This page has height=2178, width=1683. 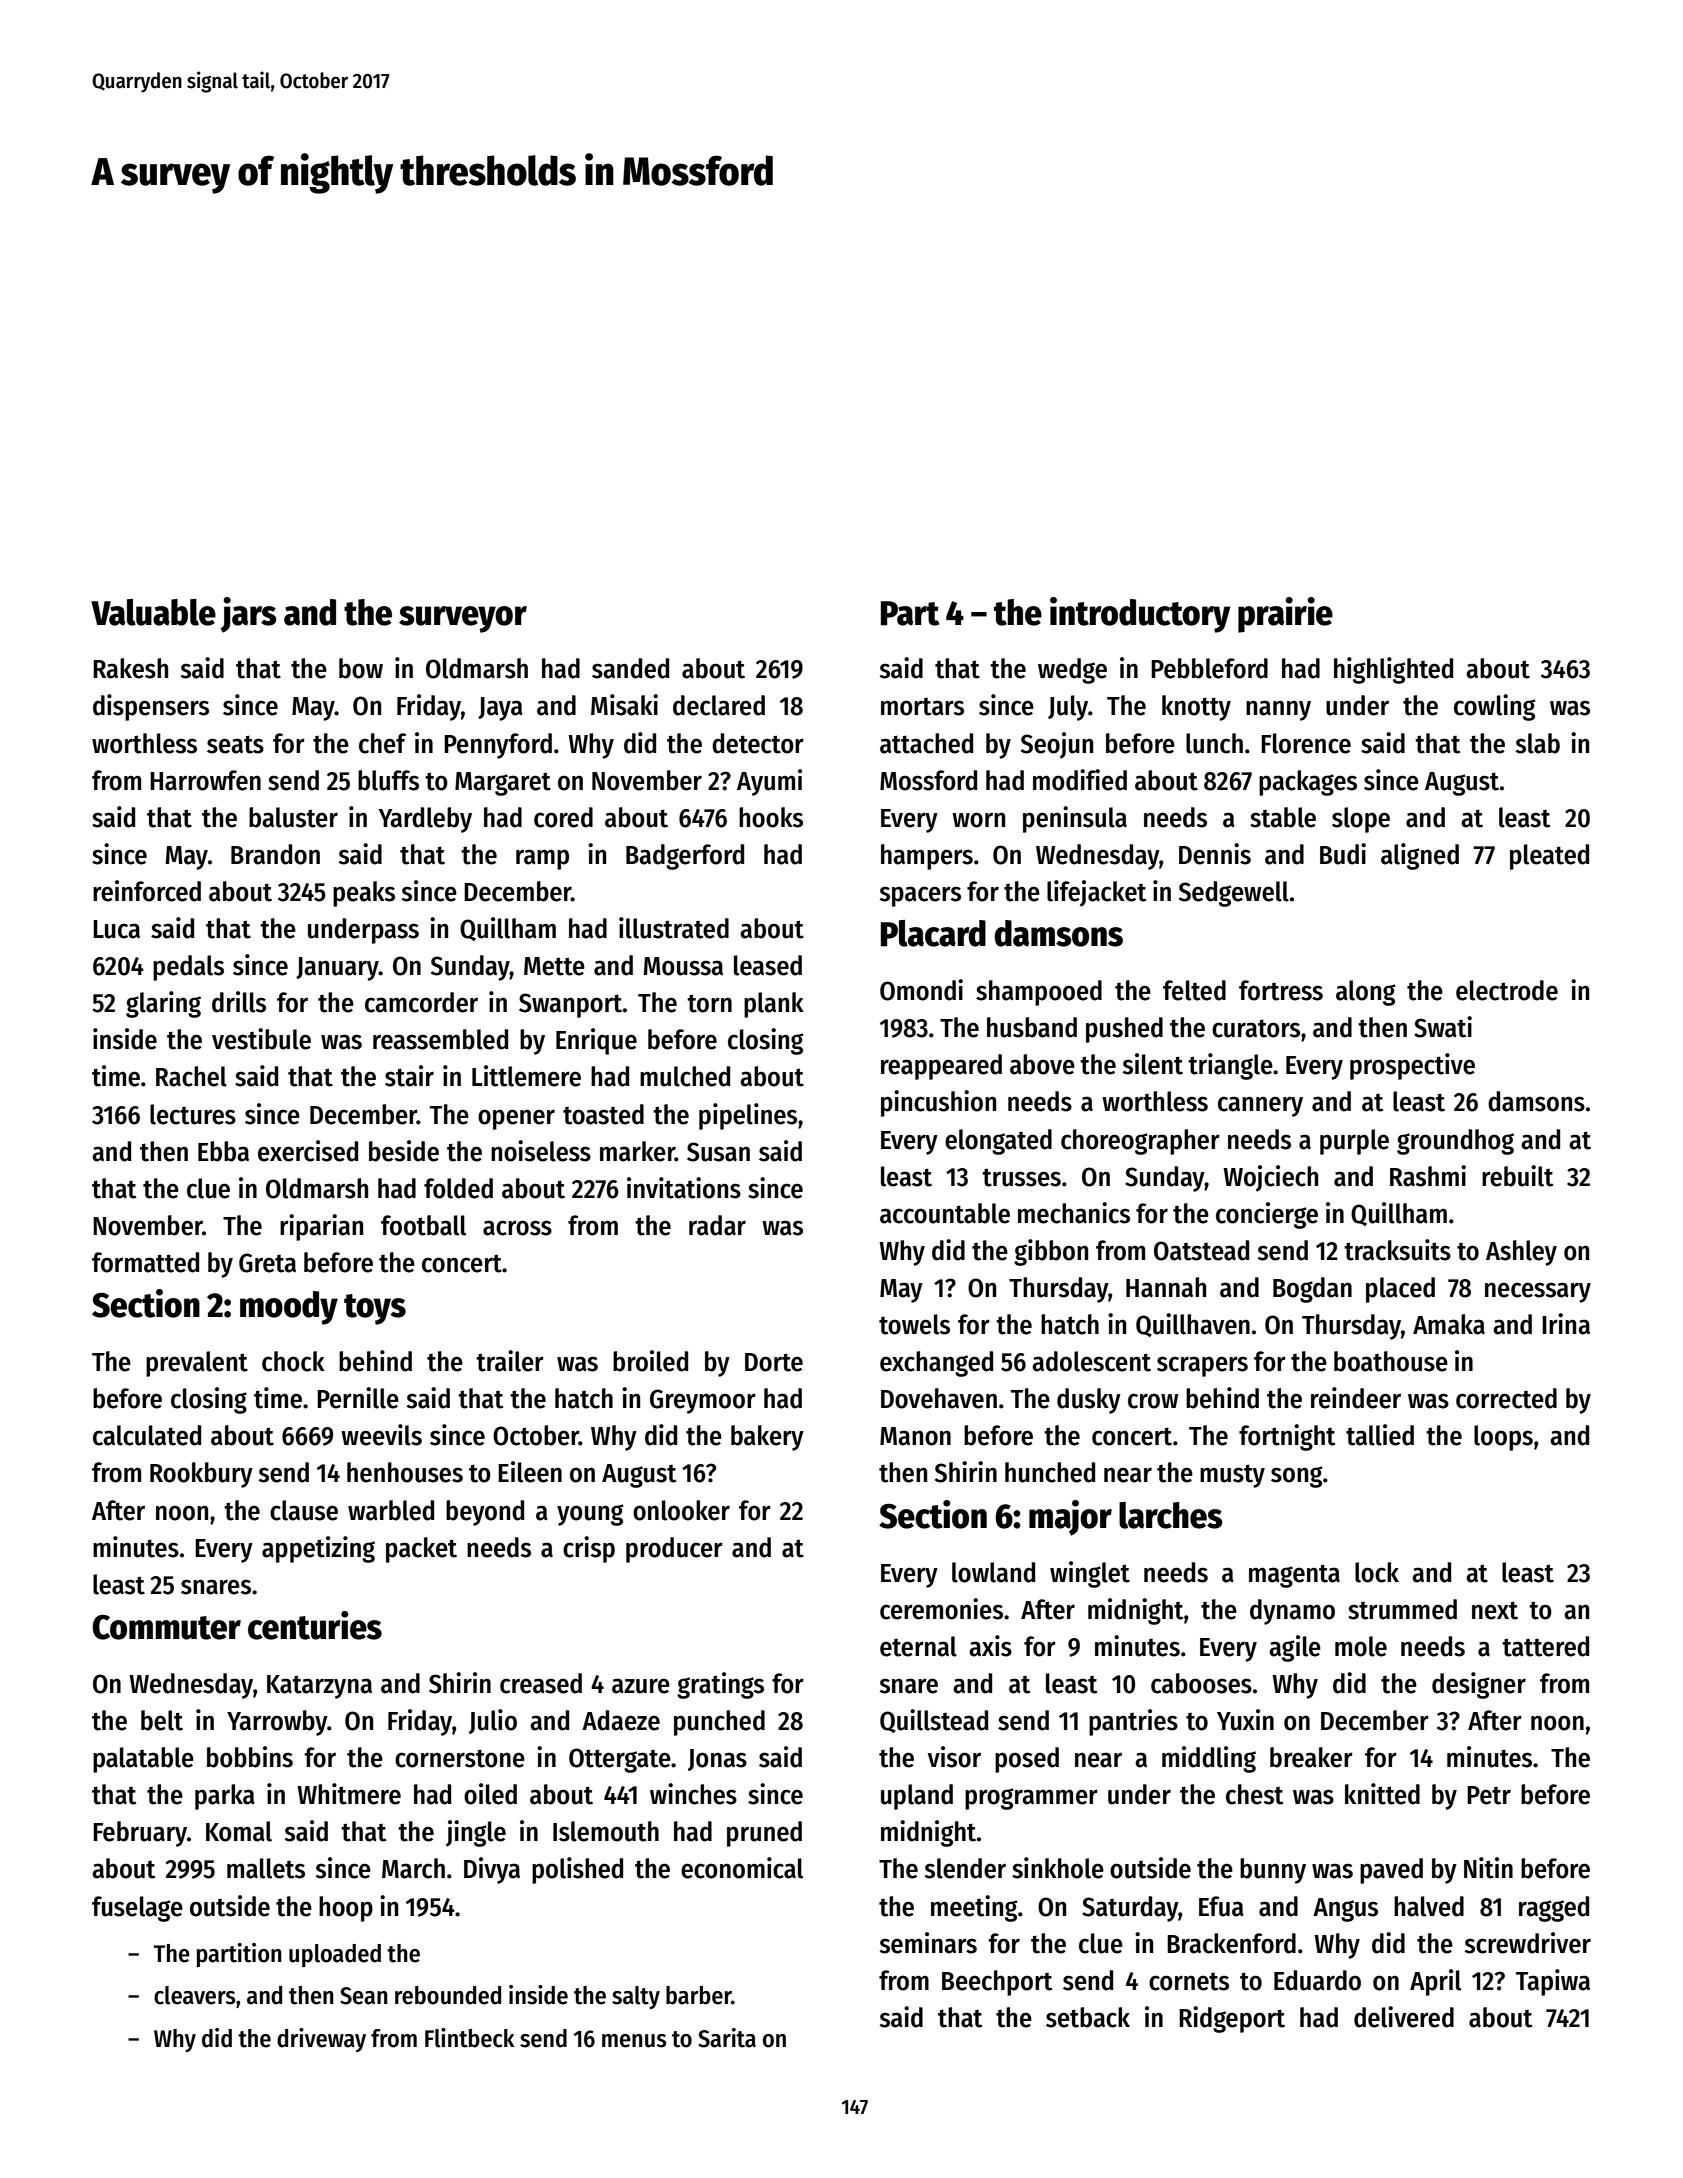 I want to click on Greta, so click(x=267, y=1263).
